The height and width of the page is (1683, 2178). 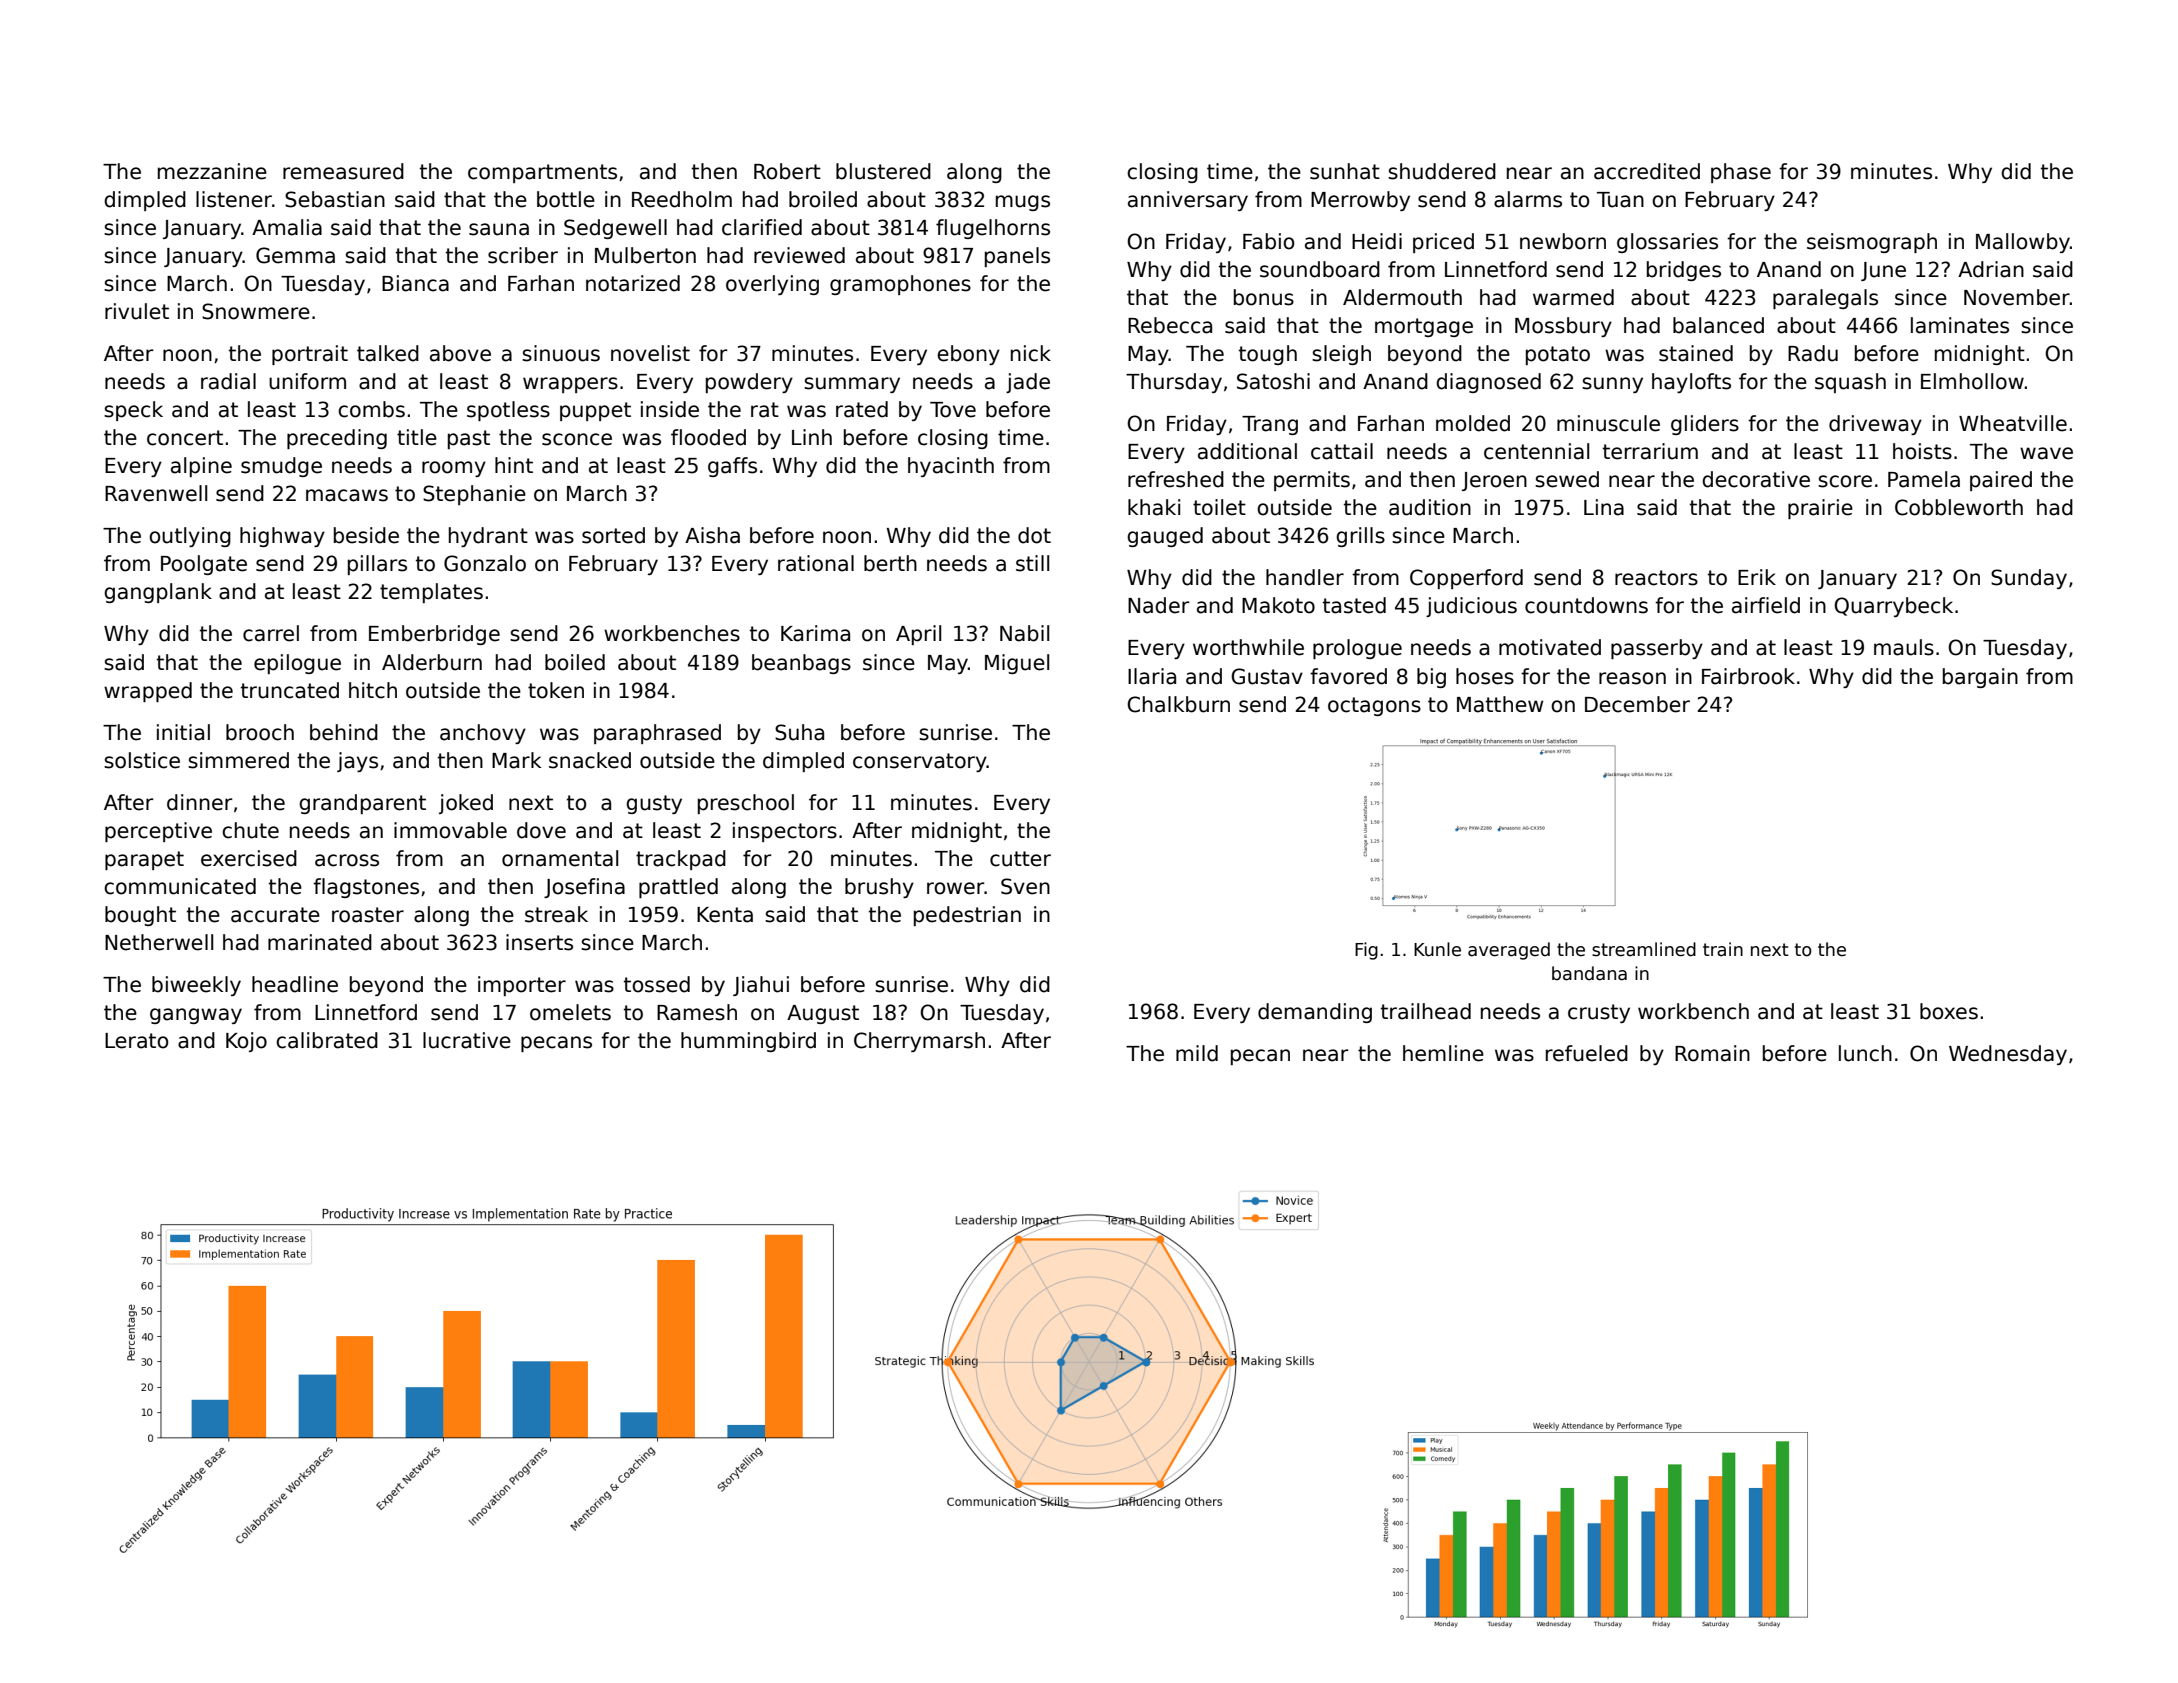 What do you see at coordinates (366, 888) in the page?
I see `flagstones` at bounding box center [366, 888].
